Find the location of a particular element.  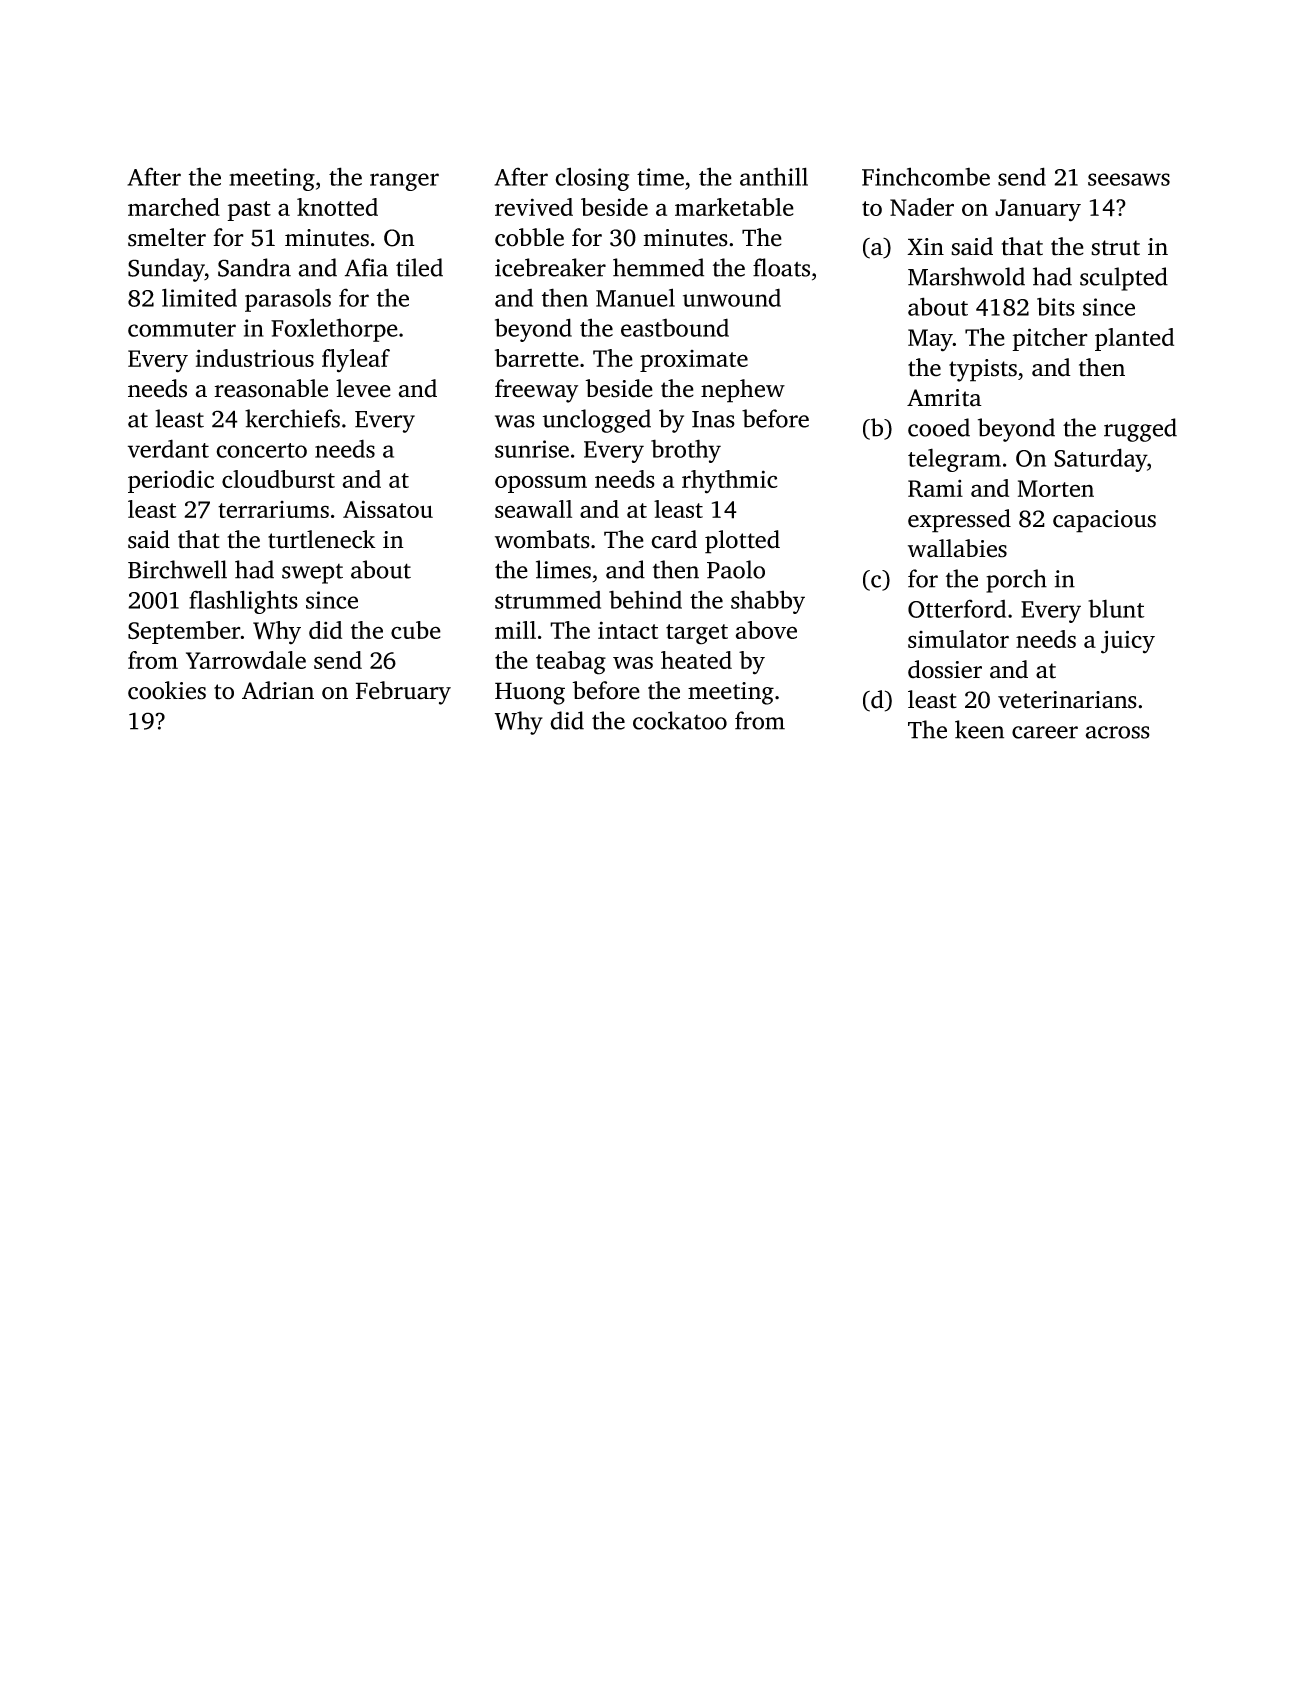

Adrian is located at coordinates (278, 690).
